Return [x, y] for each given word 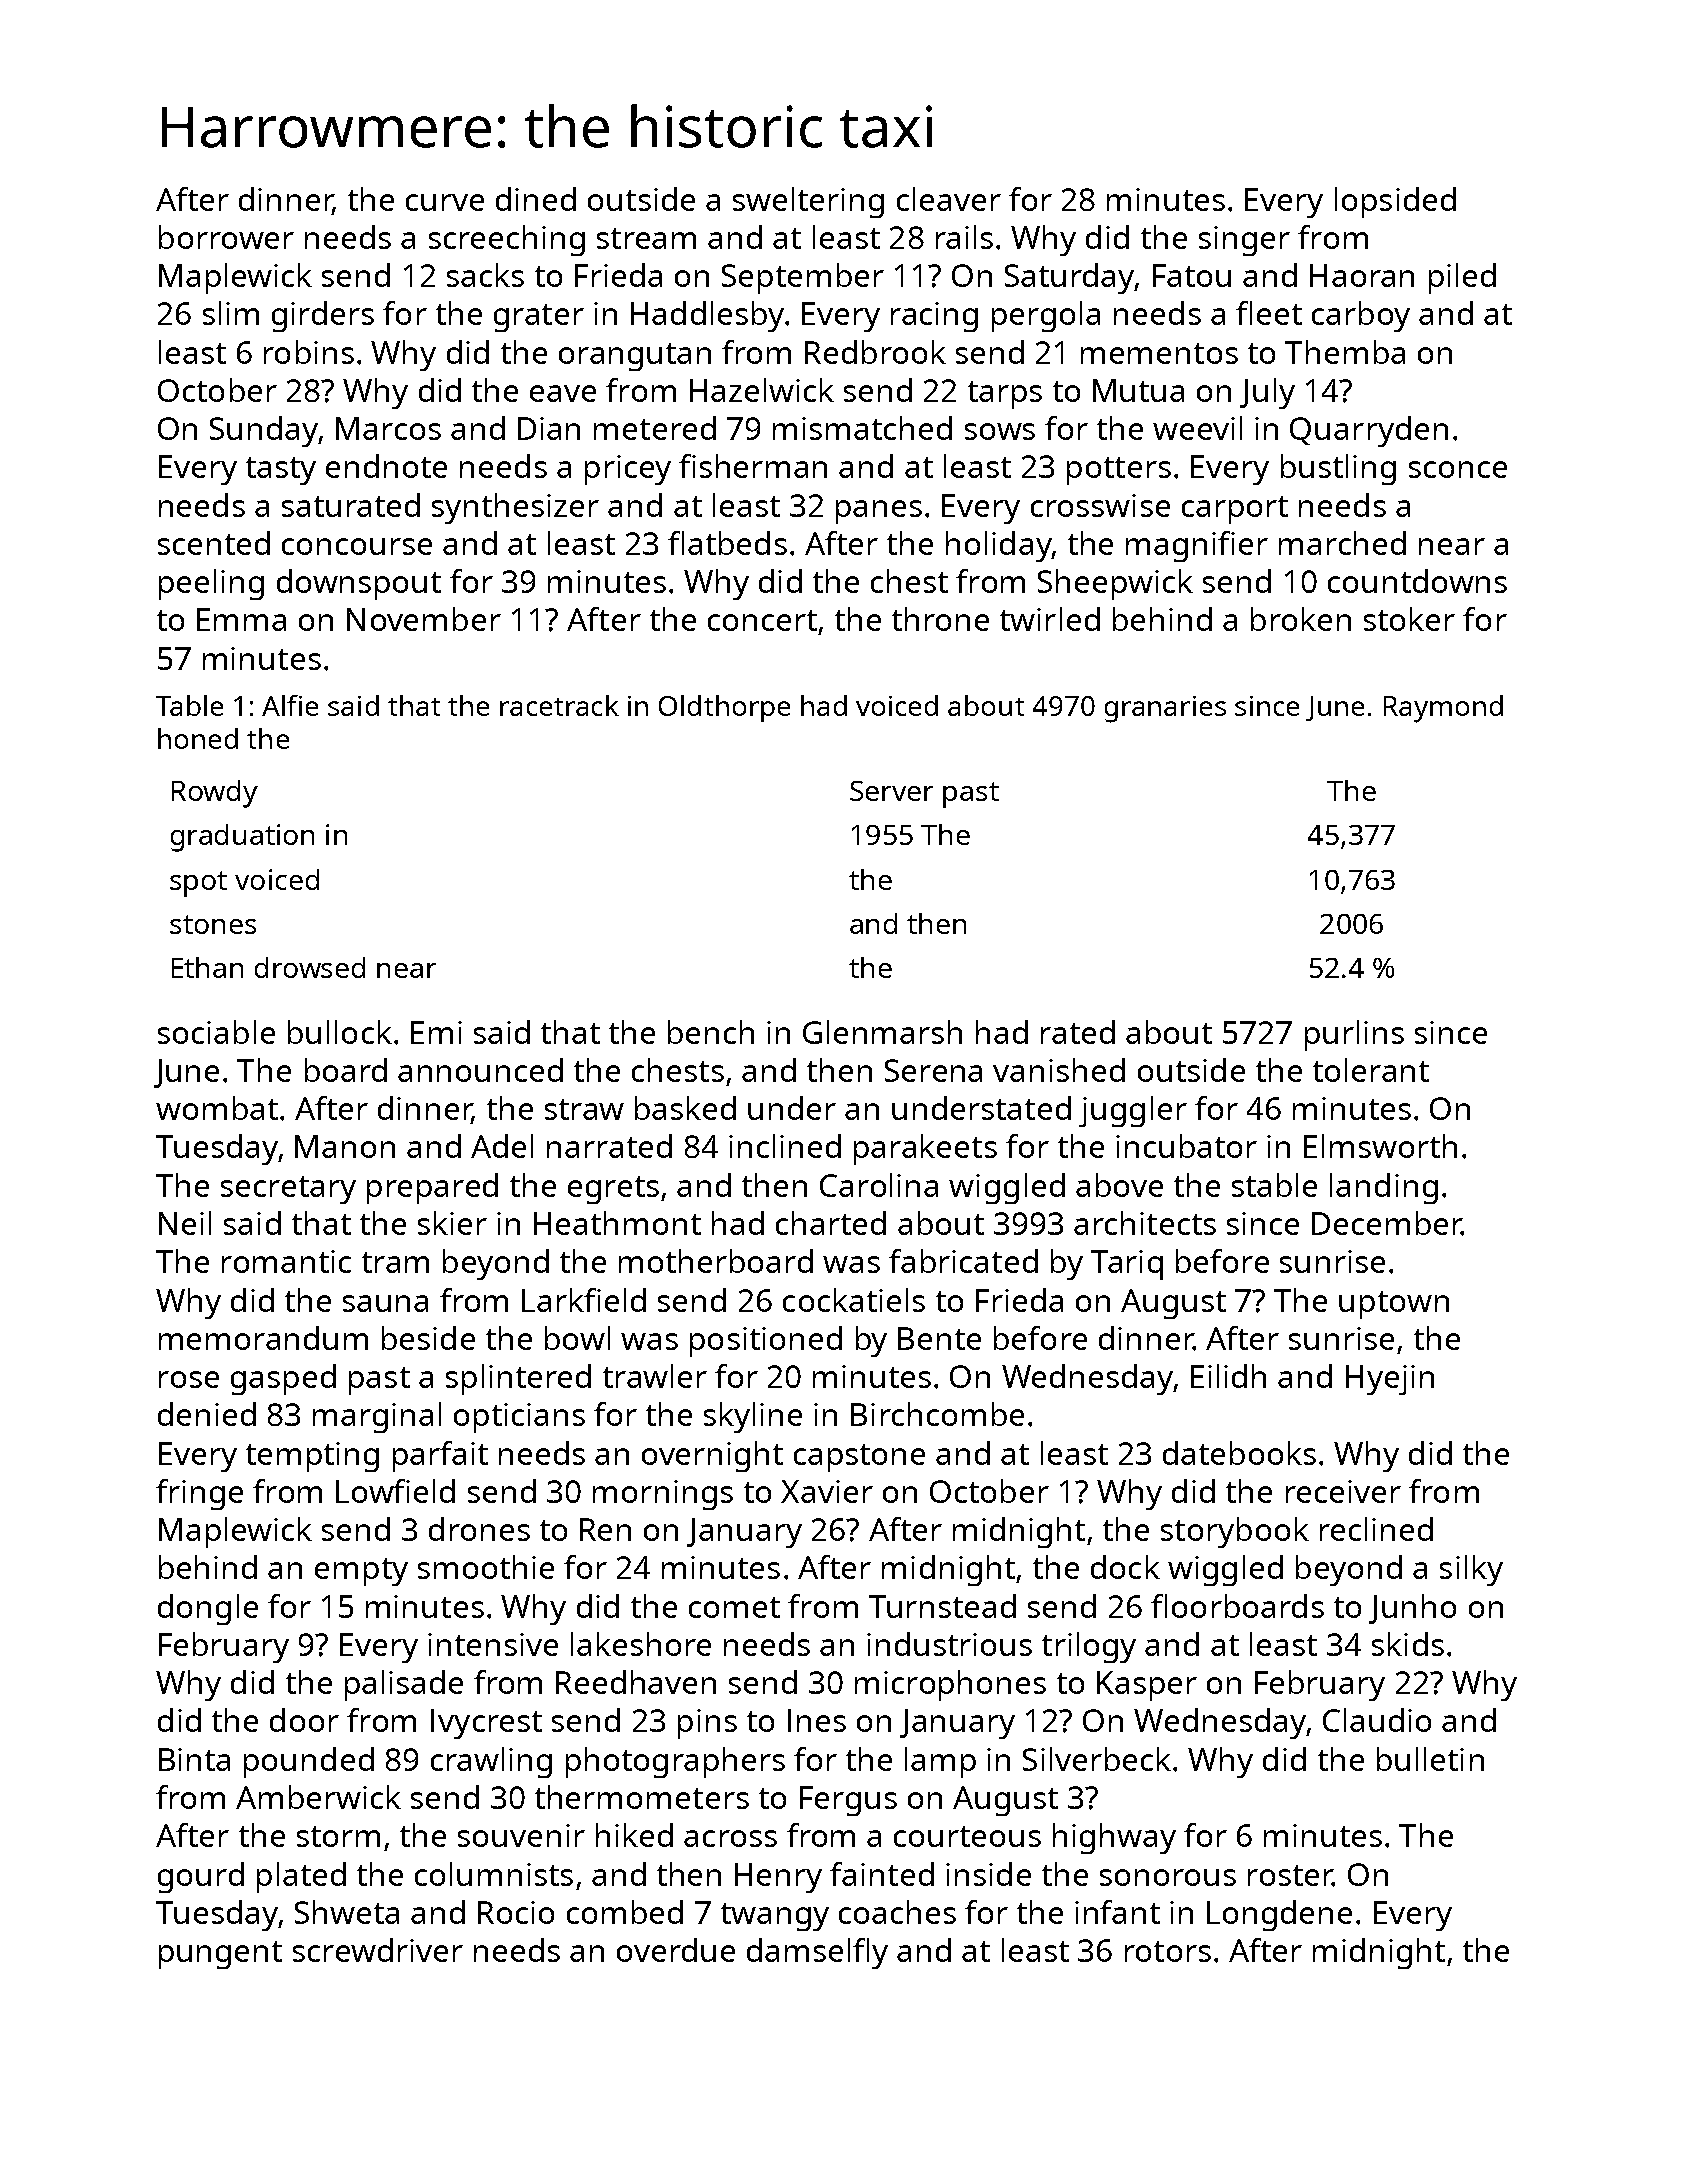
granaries [1165, 709]
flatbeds [727, 543]
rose [189, 1379]
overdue [676, 1950]
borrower [226, 237]
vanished [1059, 1070]
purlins [1354, 1035]
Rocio [516, 1912]
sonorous [1168, 1877]
